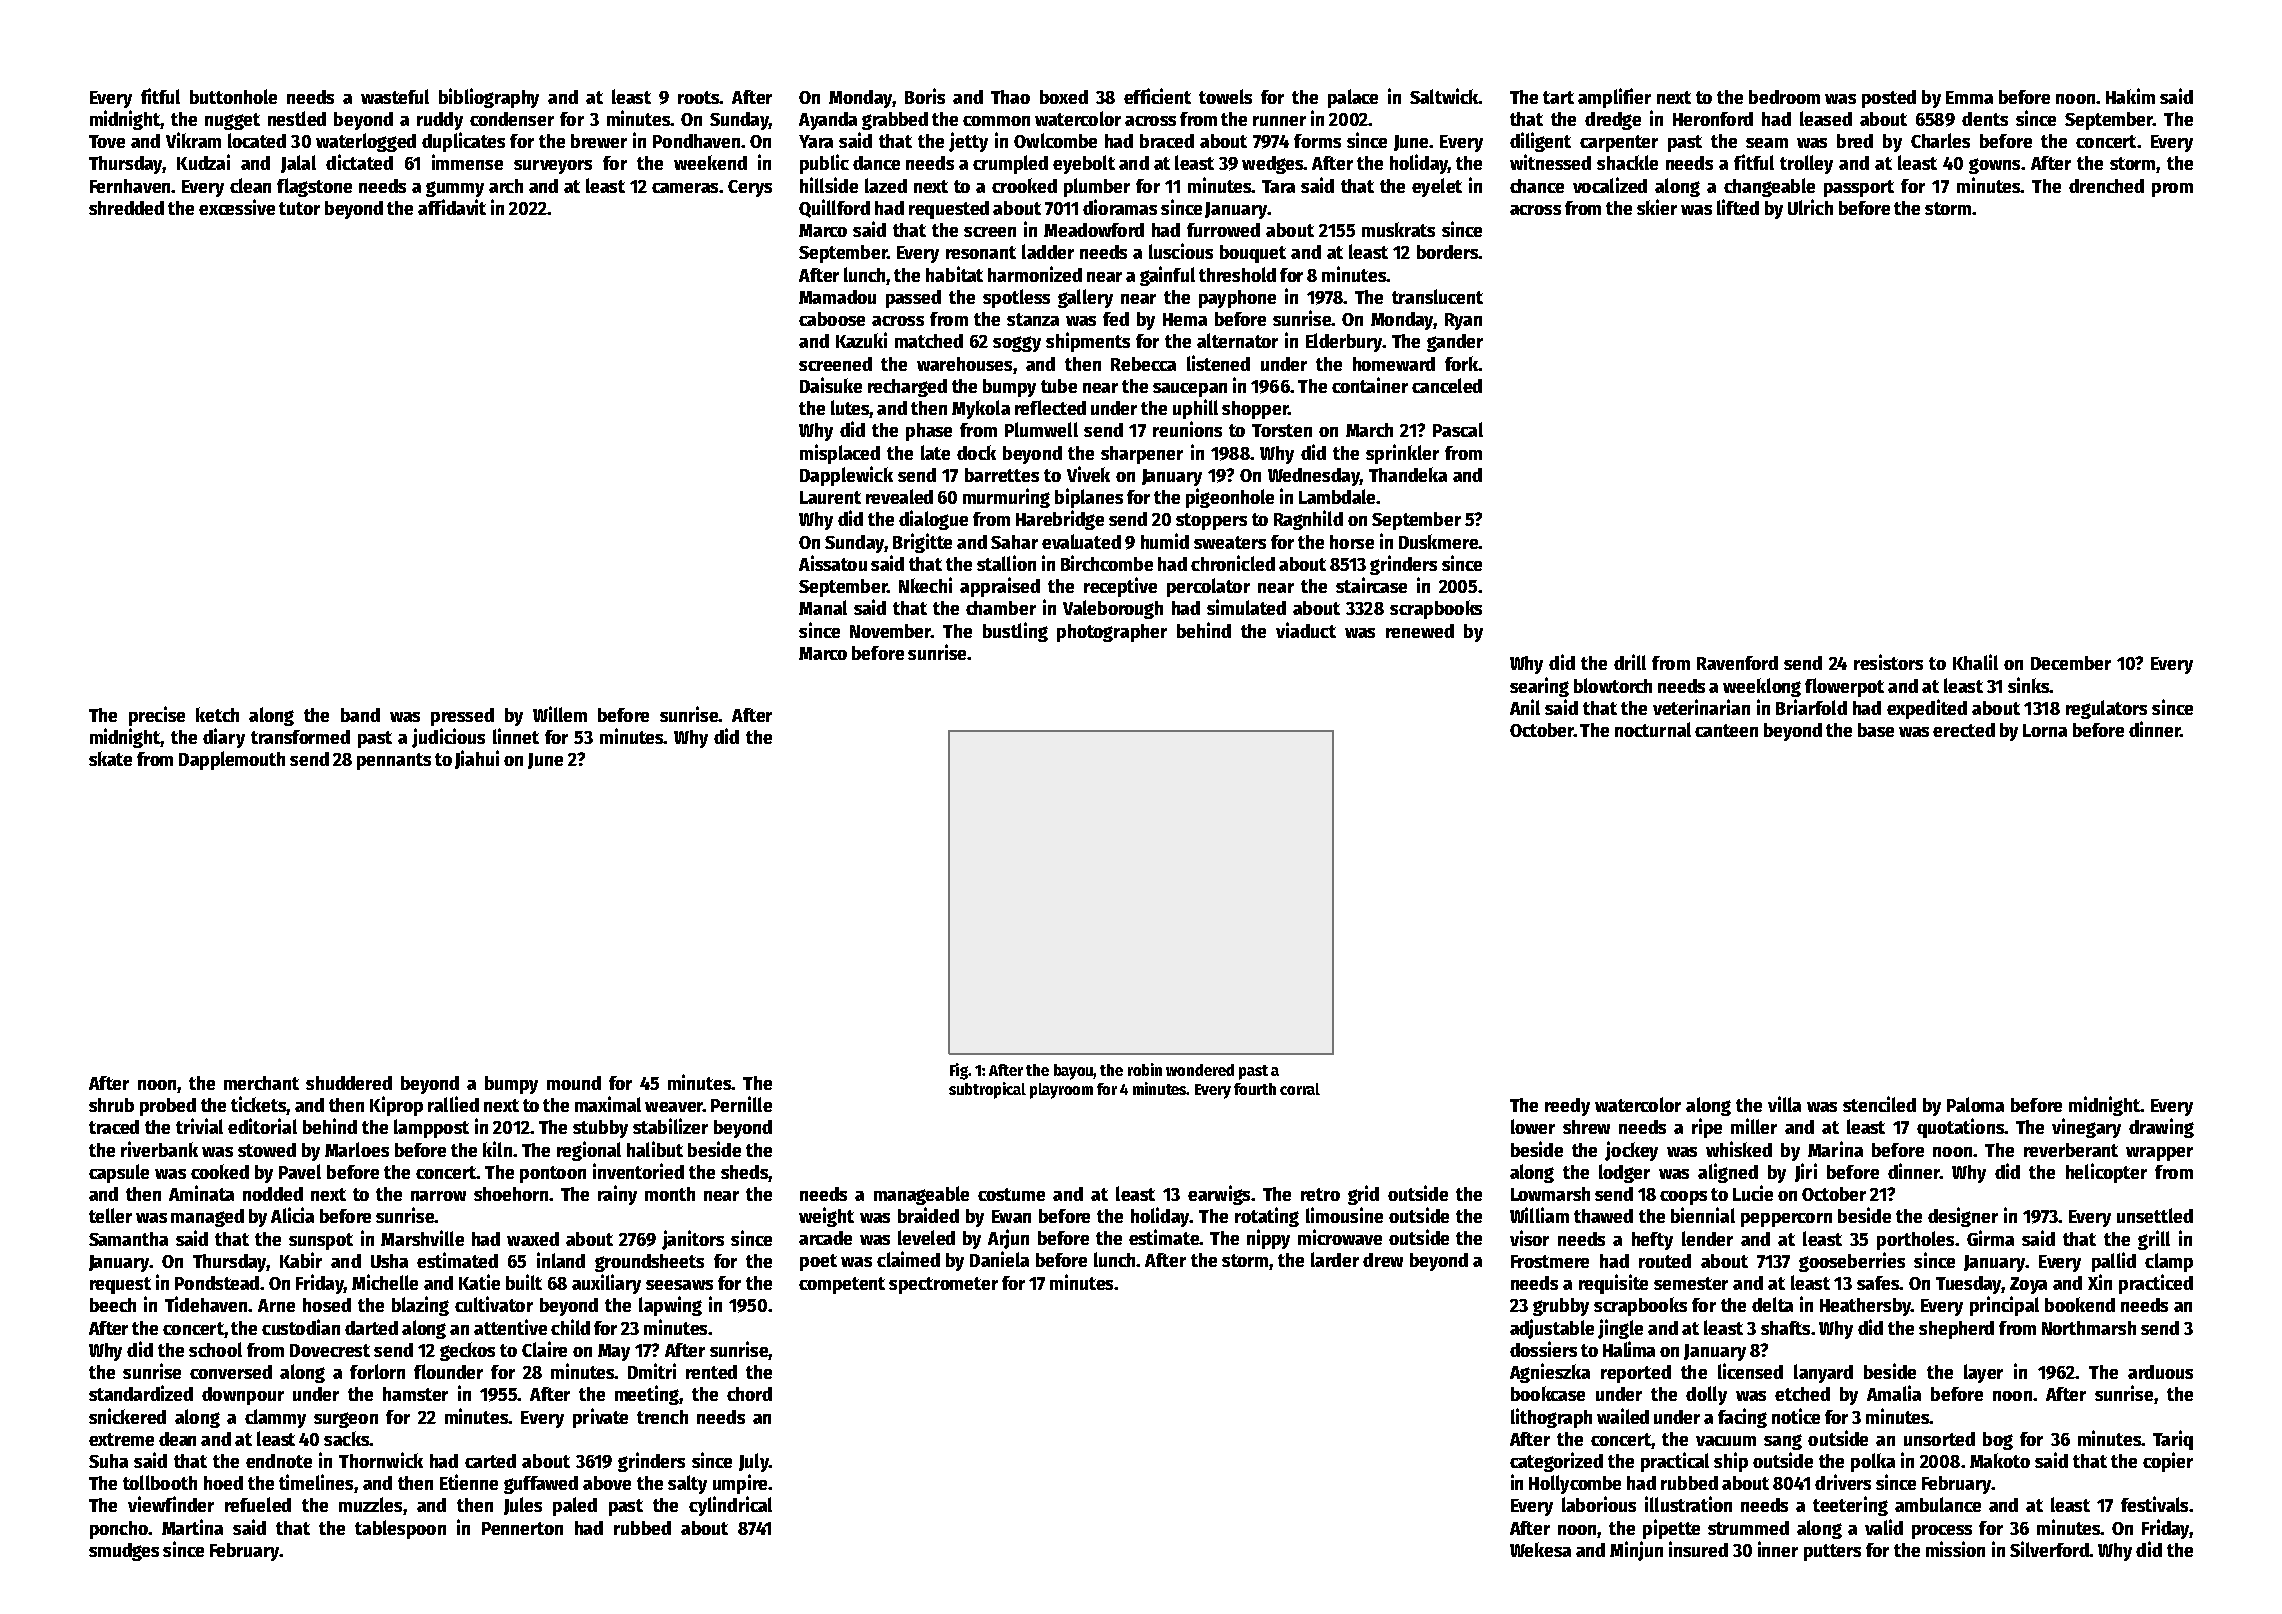 This screenshot has height=1614, width=2282. What do you see at coordinates (929, 432) in the screenshot?
I see `phase` at bounding box center [929, 432].
